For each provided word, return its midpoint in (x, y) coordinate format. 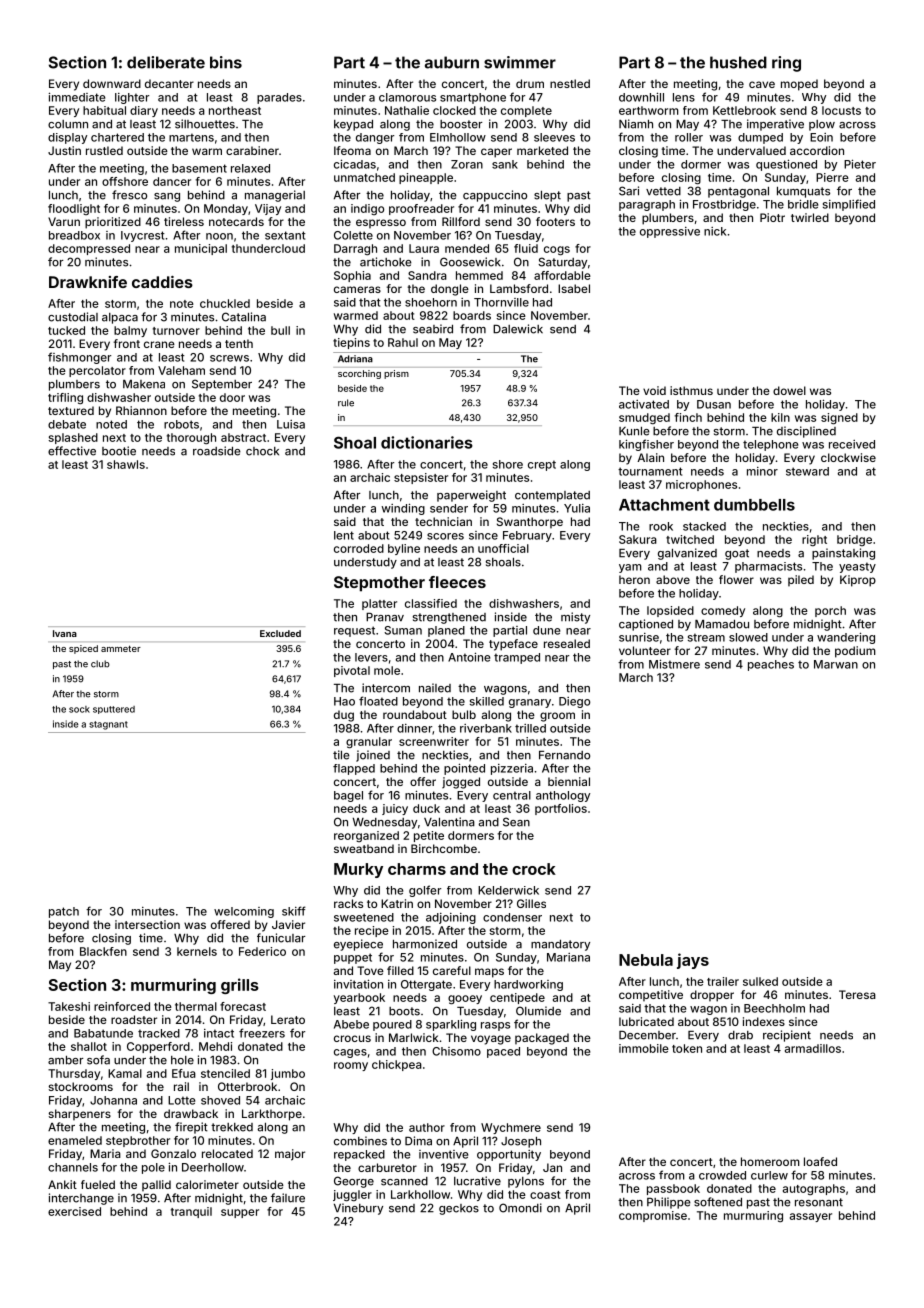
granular (369, 743)
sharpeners (80, 1114)
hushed (738, 62)
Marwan (836, 664)
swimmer (520, 62)
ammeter (121, 648)
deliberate (166, 62)
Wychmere (511, 1128)
